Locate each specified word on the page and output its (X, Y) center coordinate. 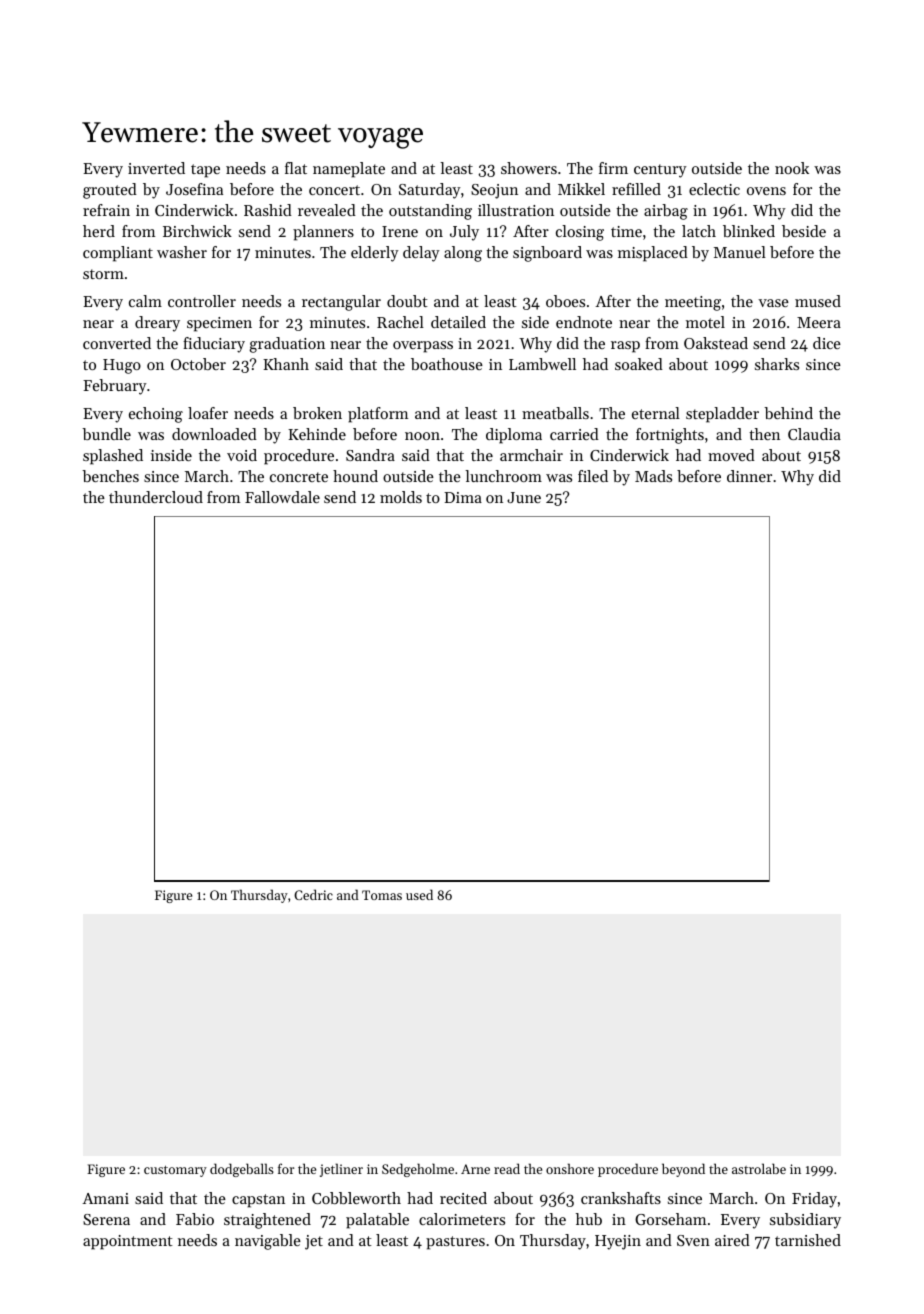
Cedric (313, 894)
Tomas (382, 895)
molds (401, 497)
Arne (475, 1169)
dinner (749, 476)
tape (205, 171)
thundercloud (156, 497)
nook (792, 168)
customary (175, 1171)
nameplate (349, 170)
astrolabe (759, 1168)
